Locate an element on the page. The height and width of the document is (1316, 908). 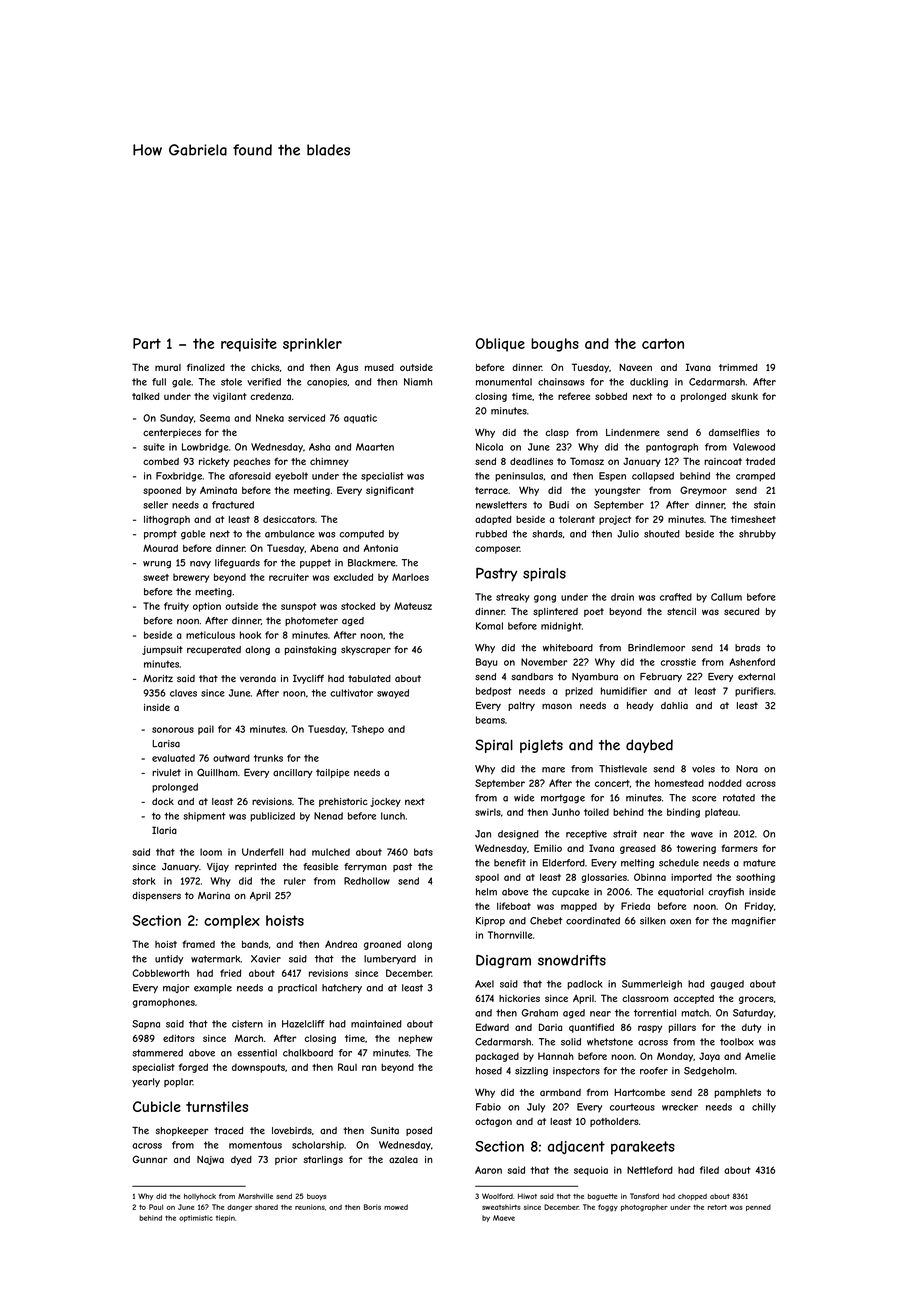
Part is located at coordinates (147, 343).
